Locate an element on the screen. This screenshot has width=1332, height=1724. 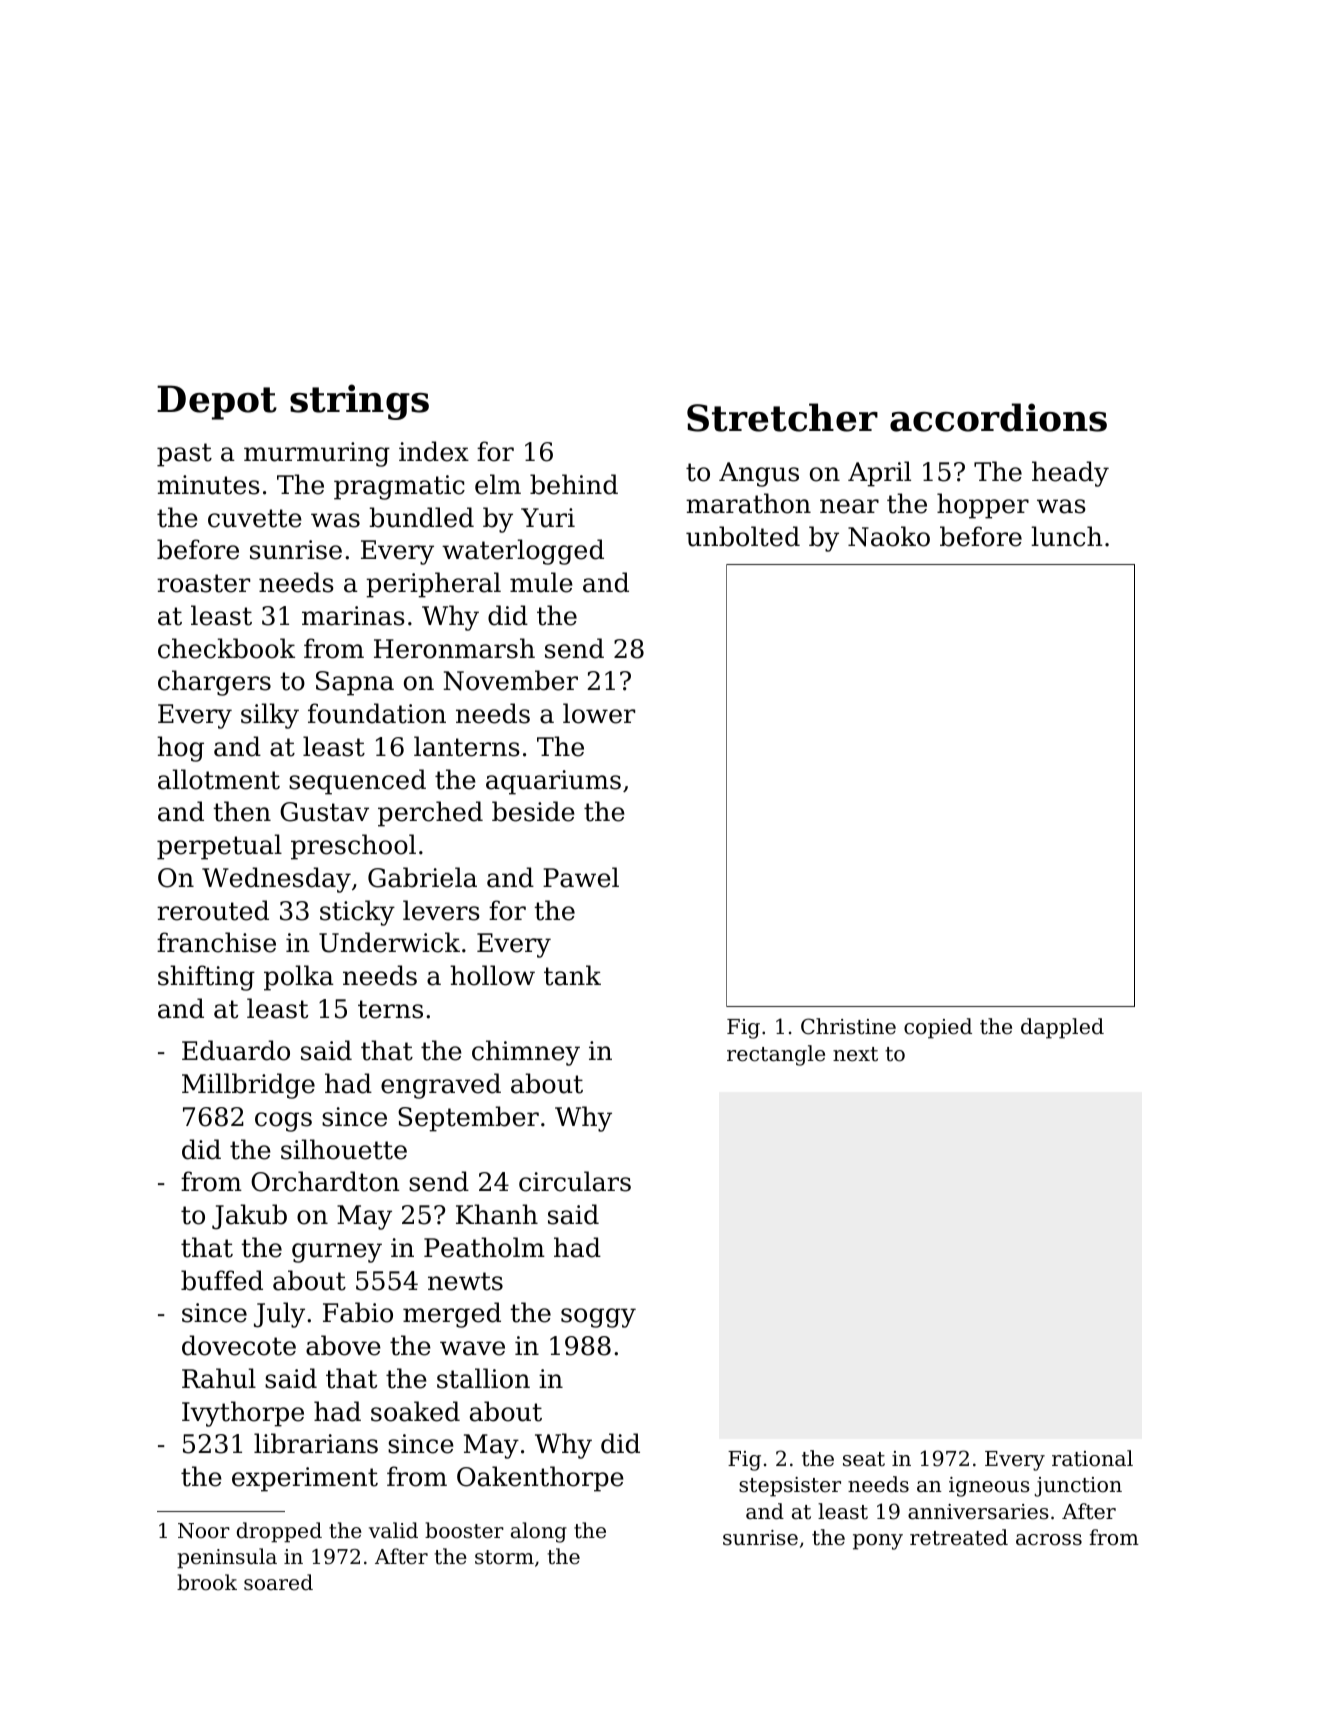
unbolted is located at coordinates (743, 536).
